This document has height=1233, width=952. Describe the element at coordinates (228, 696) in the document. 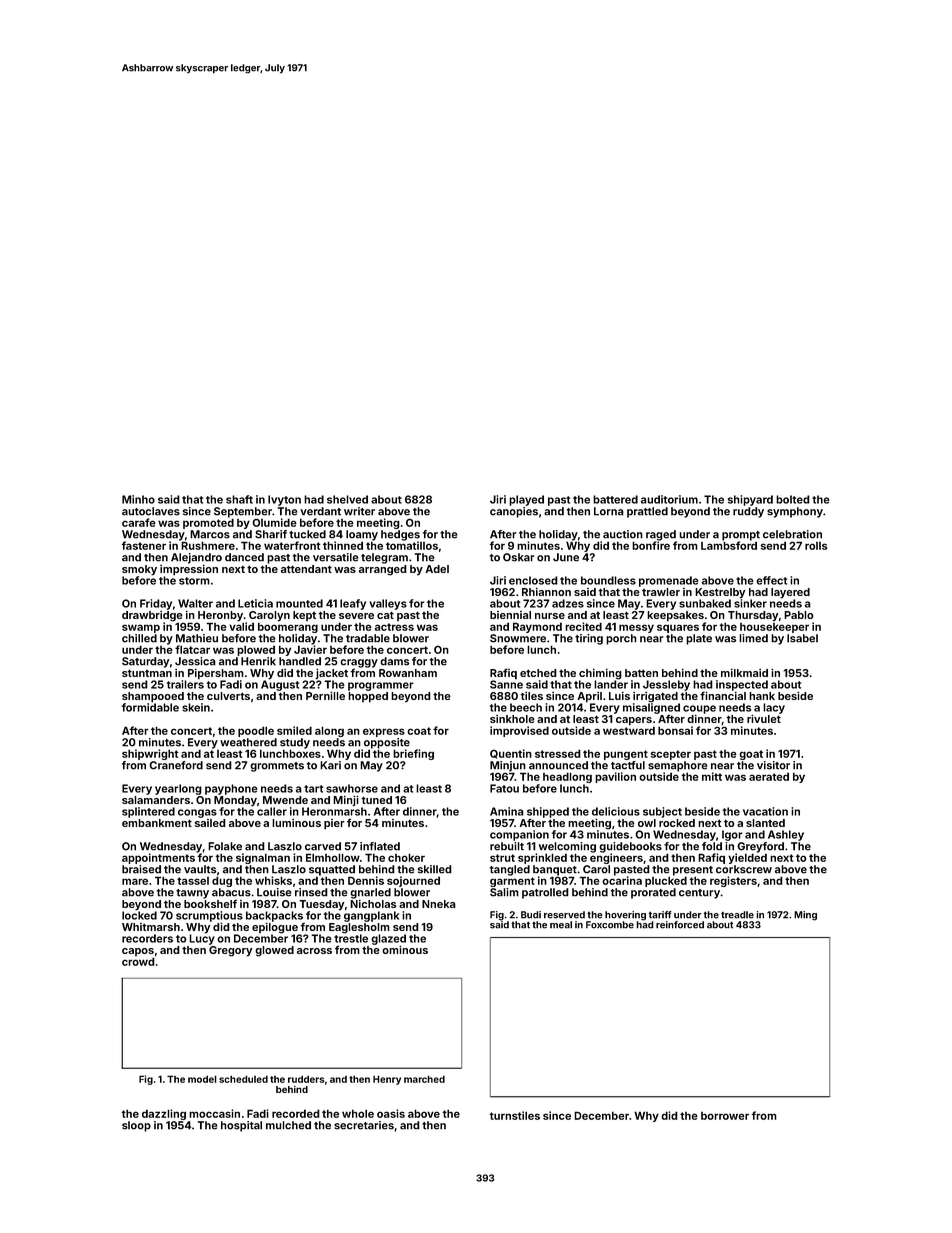

I see `culverts` at that location.
